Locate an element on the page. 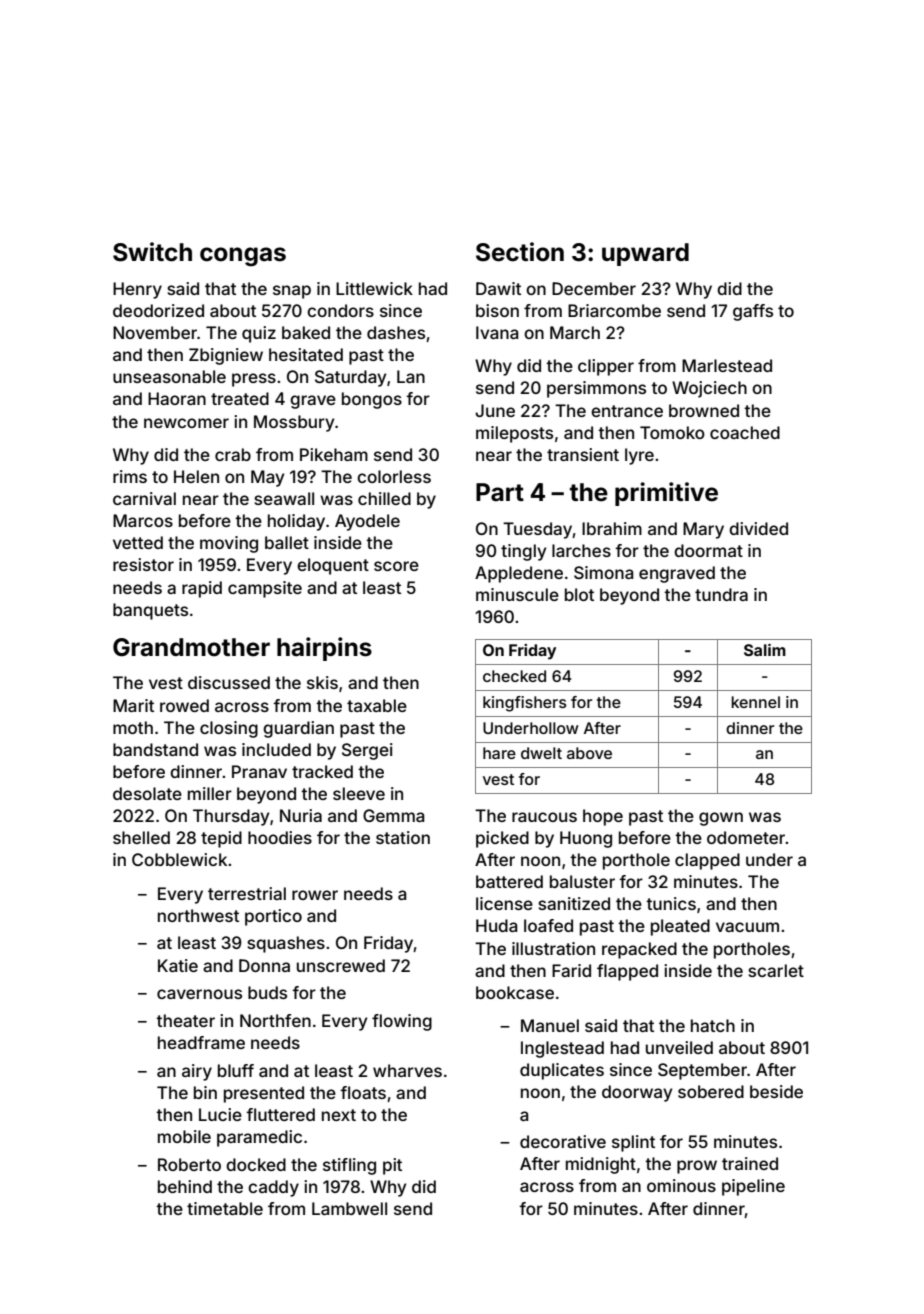  vacuum is located at coordinates (747, 927).
